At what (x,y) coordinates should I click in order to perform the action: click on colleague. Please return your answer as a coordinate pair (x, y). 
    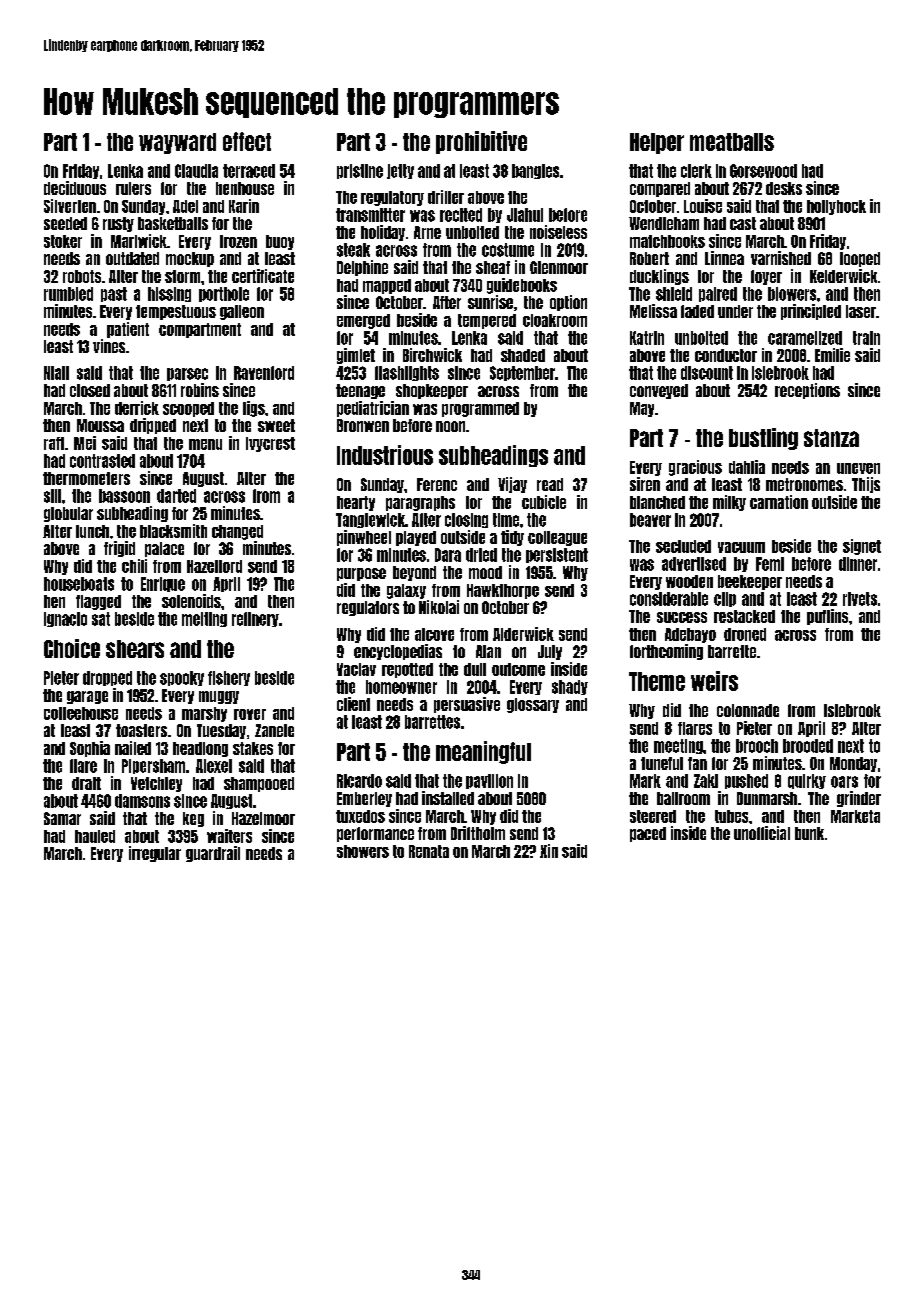
    Looking at the image, I should click on (557, 538).
